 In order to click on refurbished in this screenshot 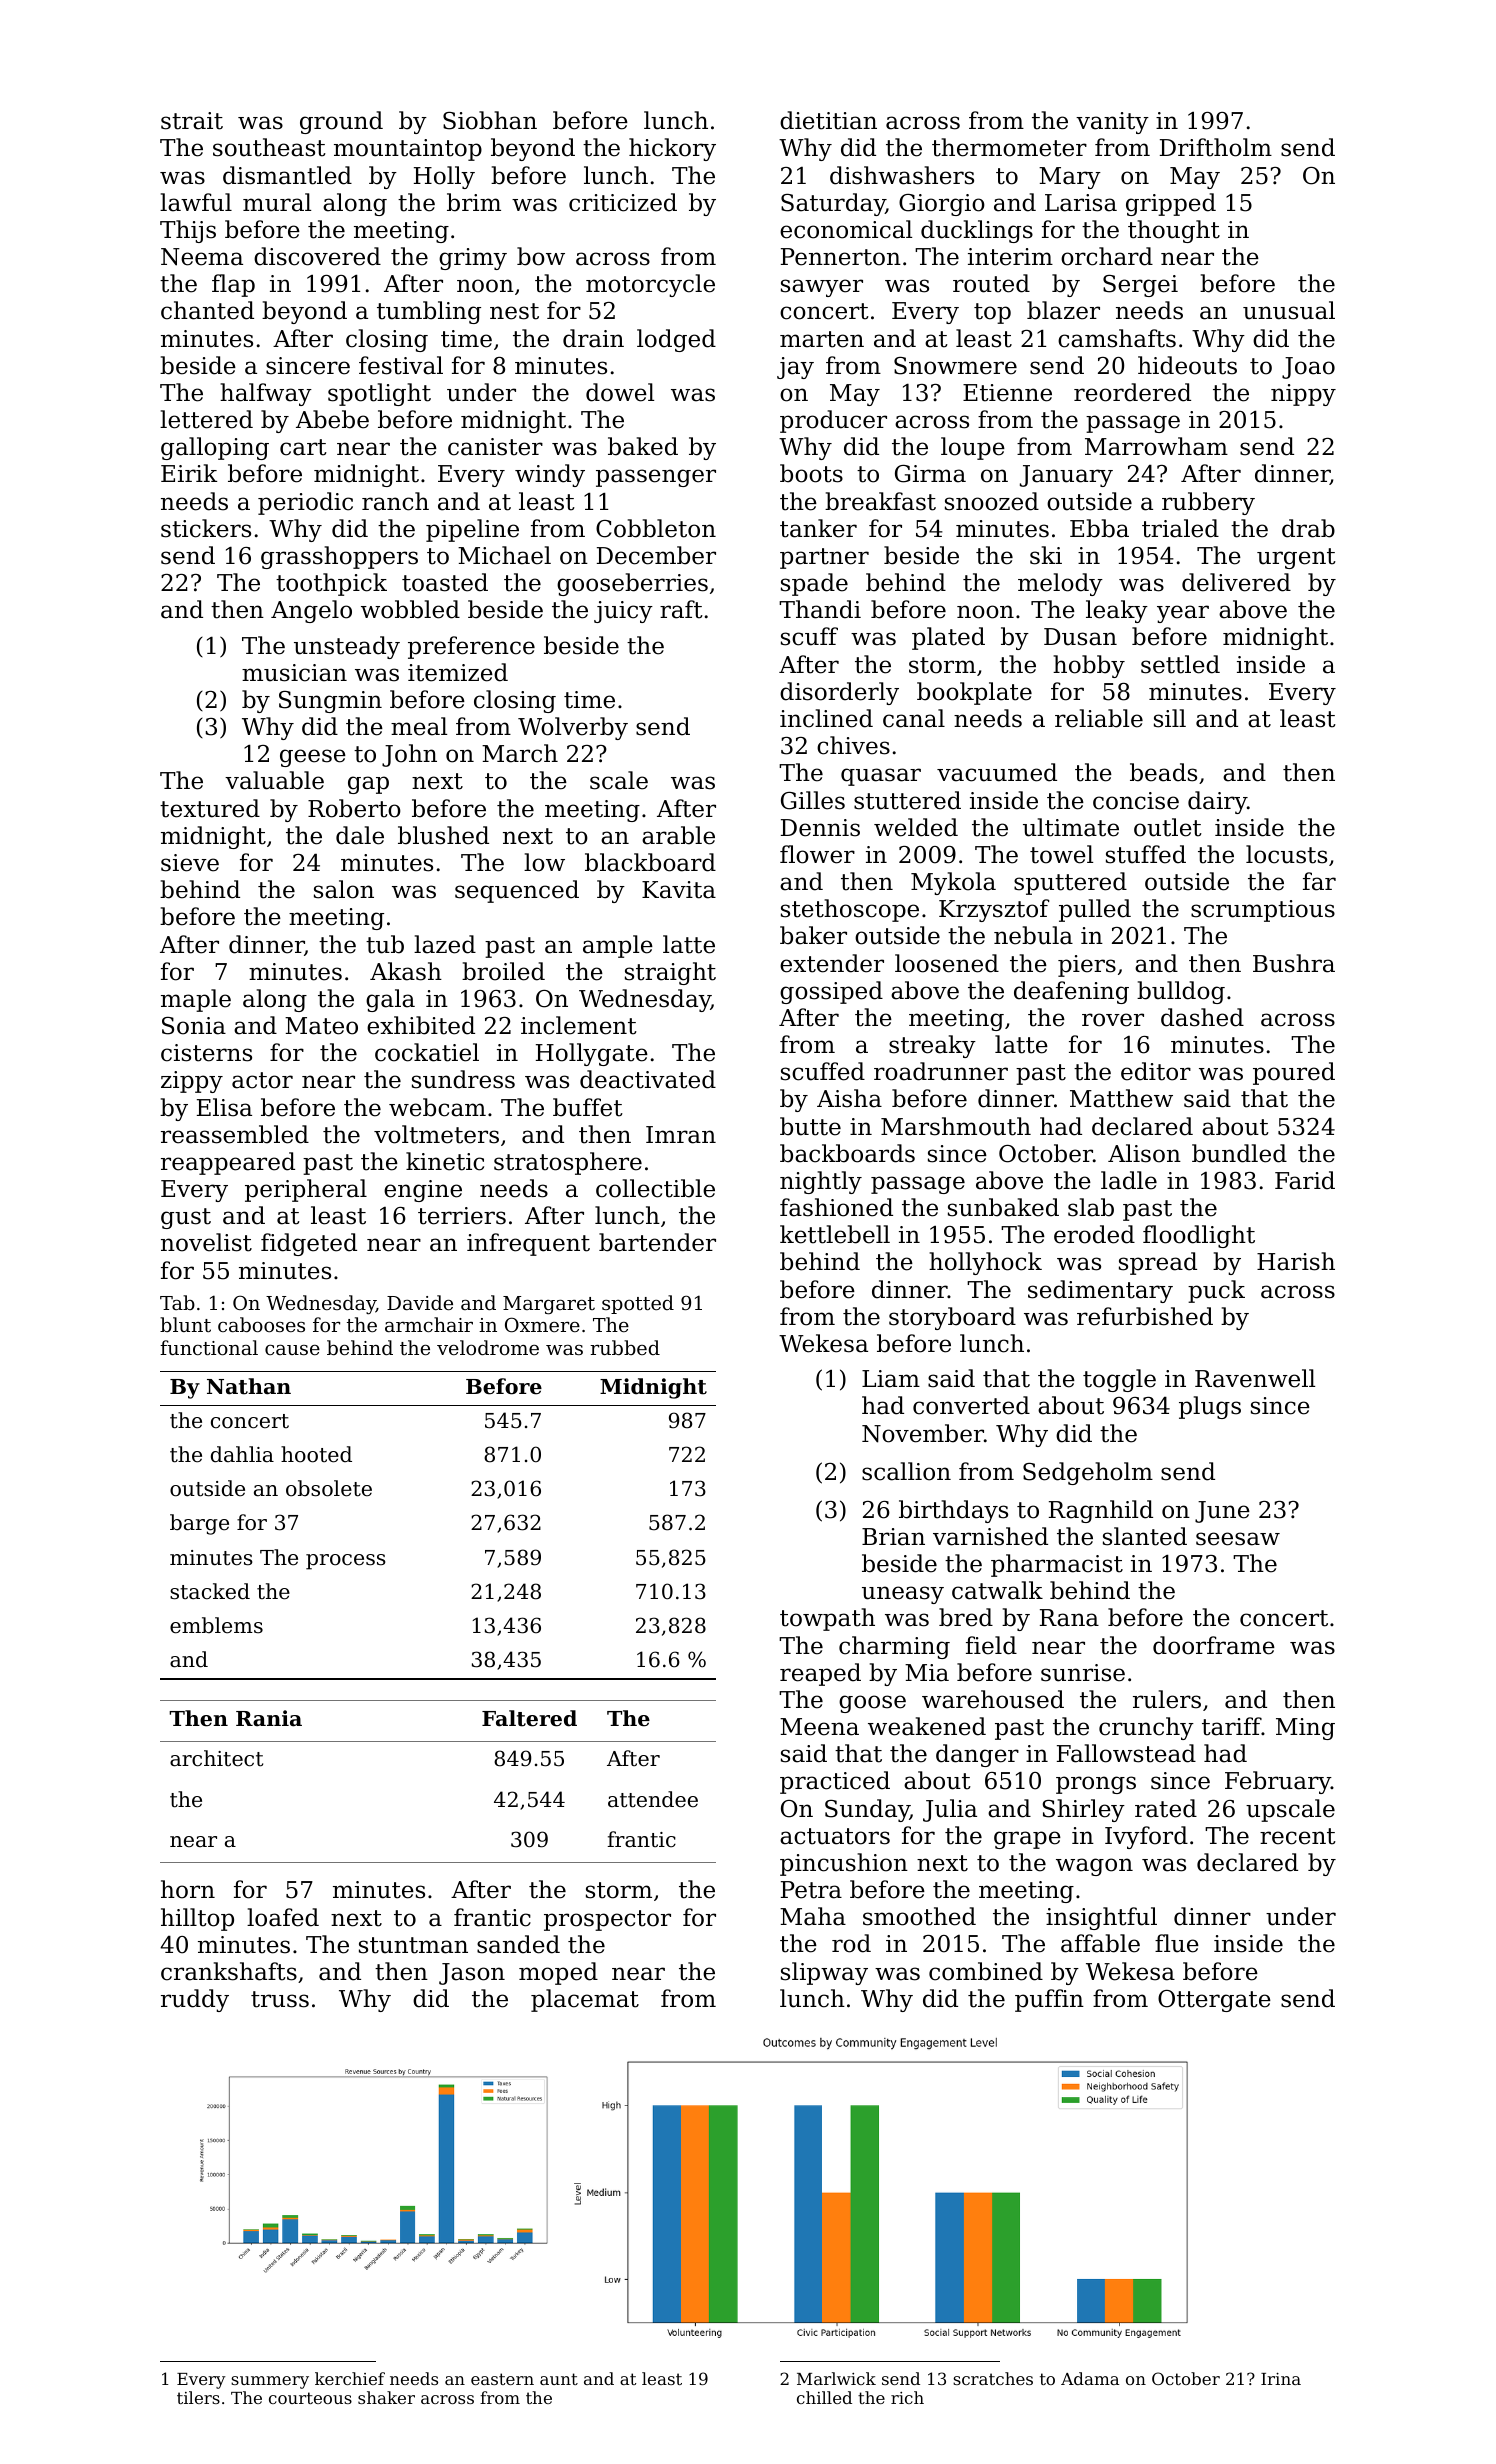, I will do `click(1145, 1316)`.
